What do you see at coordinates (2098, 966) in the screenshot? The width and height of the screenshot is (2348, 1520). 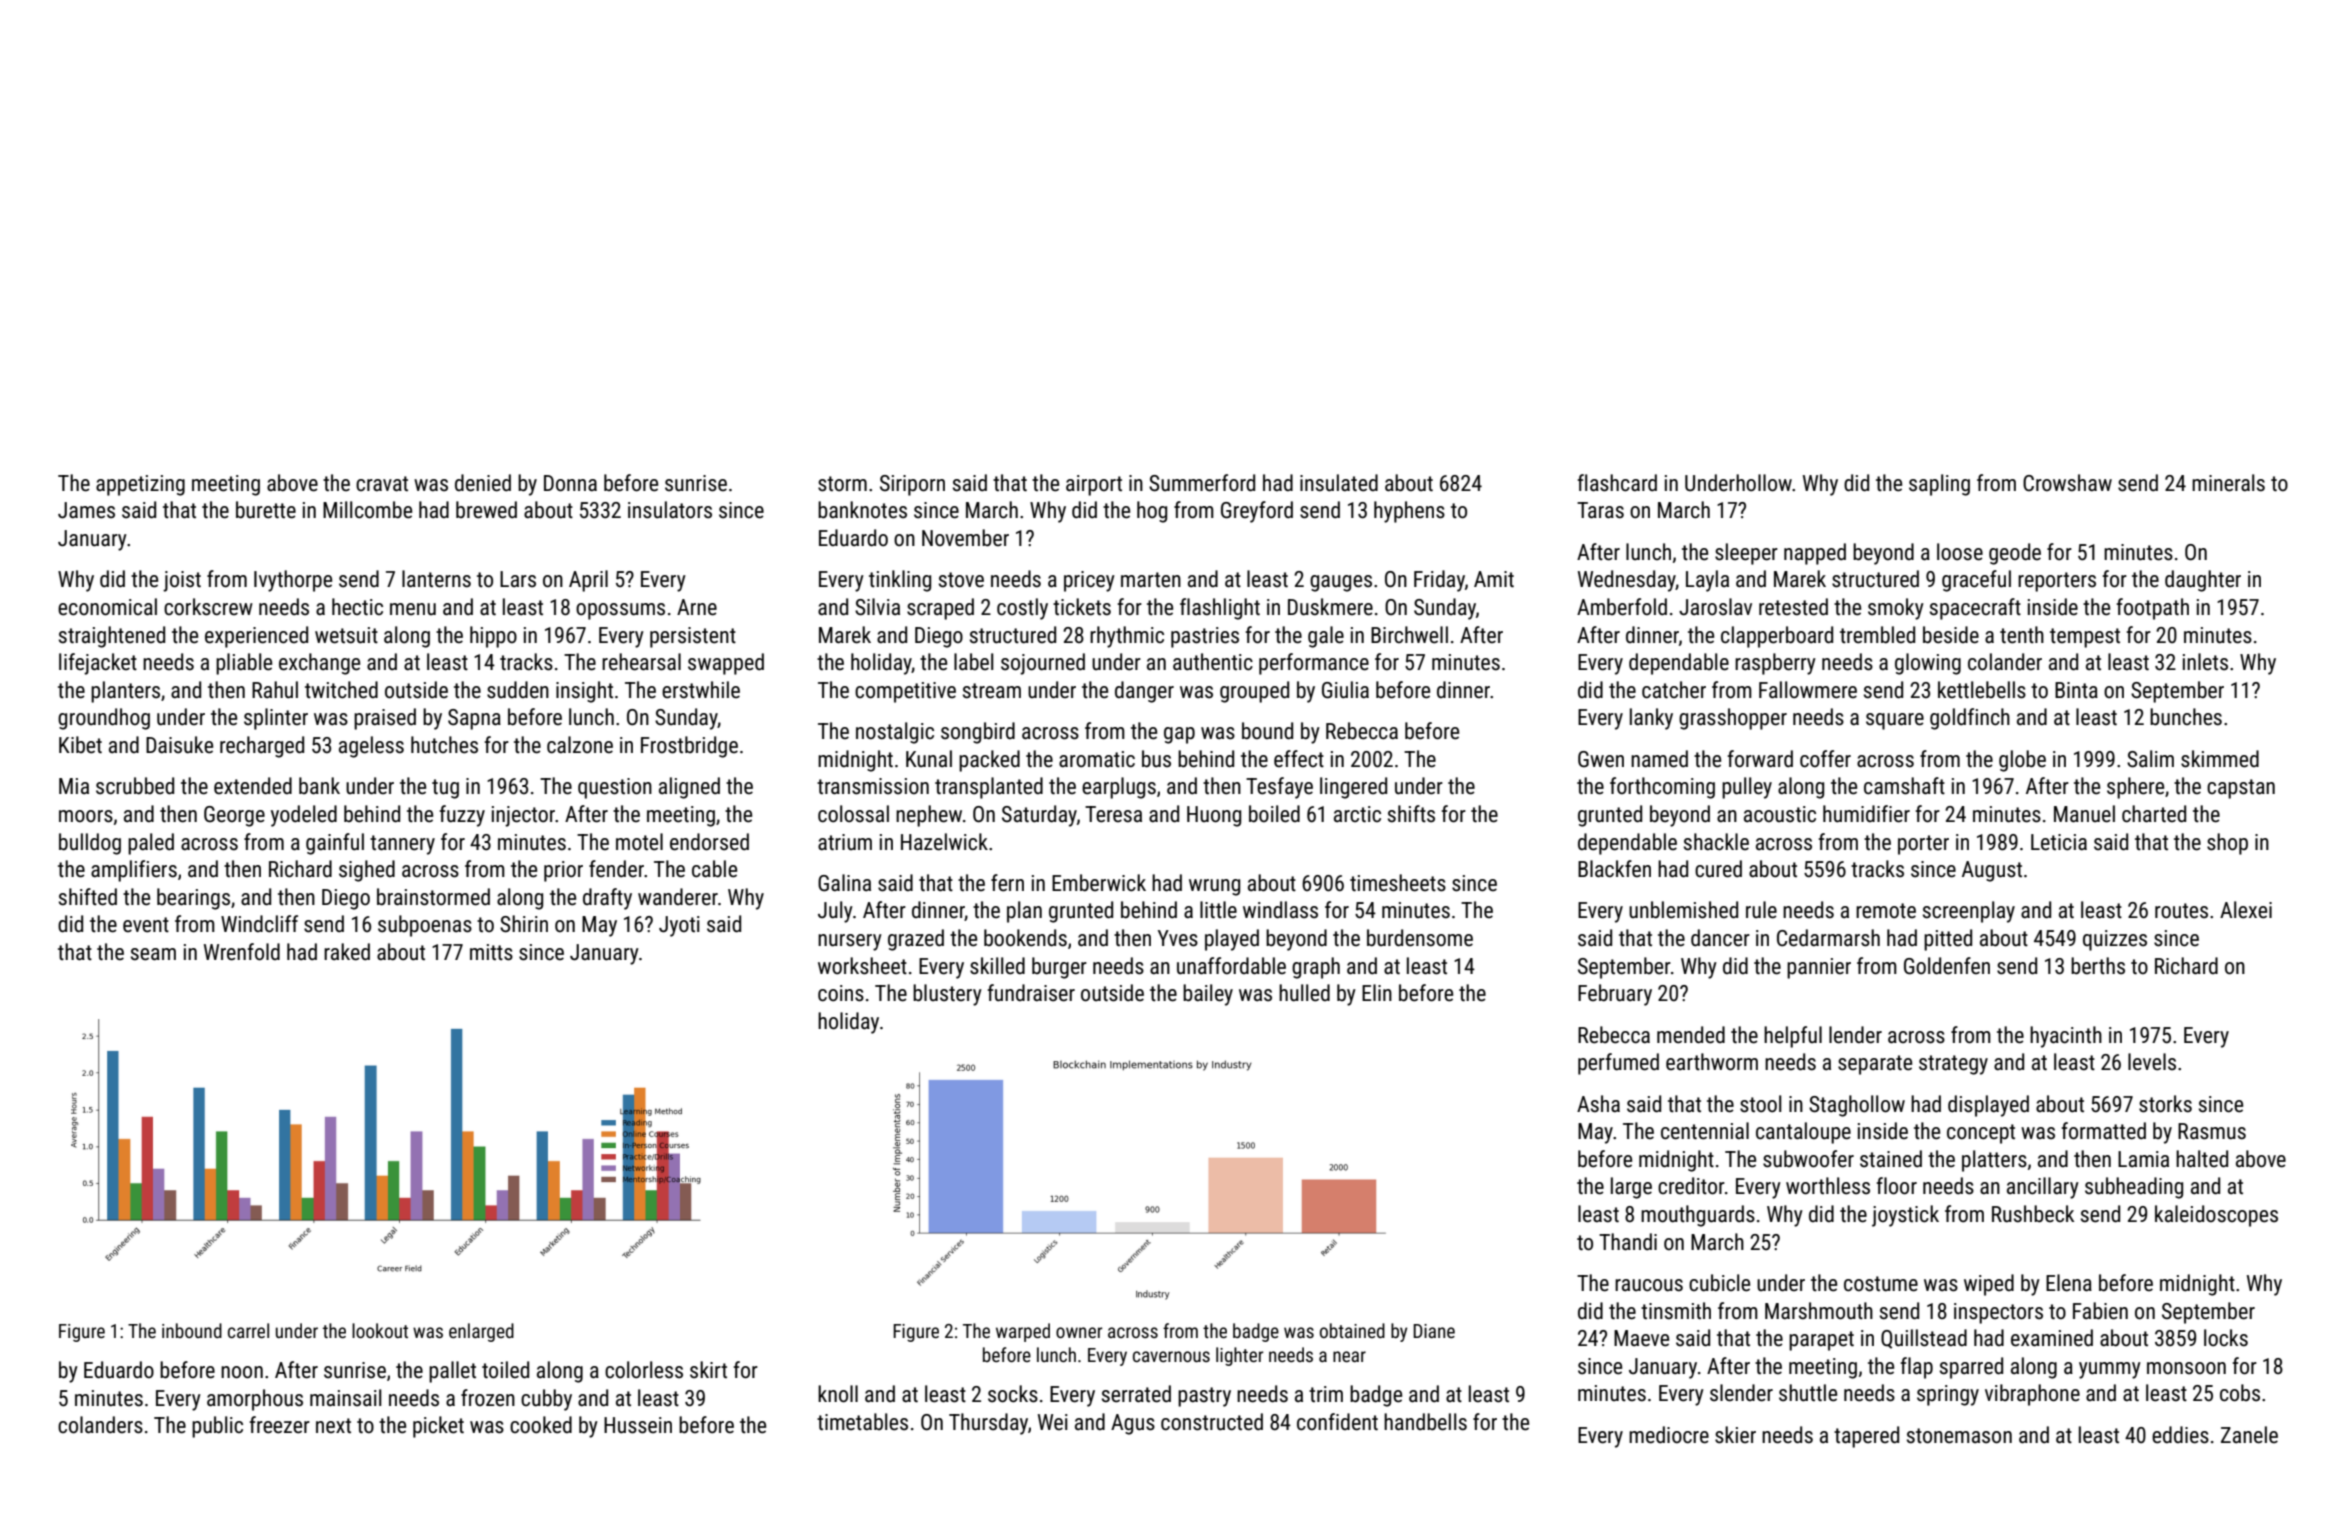 I see `berths` at bounding box center [2098, 966].
